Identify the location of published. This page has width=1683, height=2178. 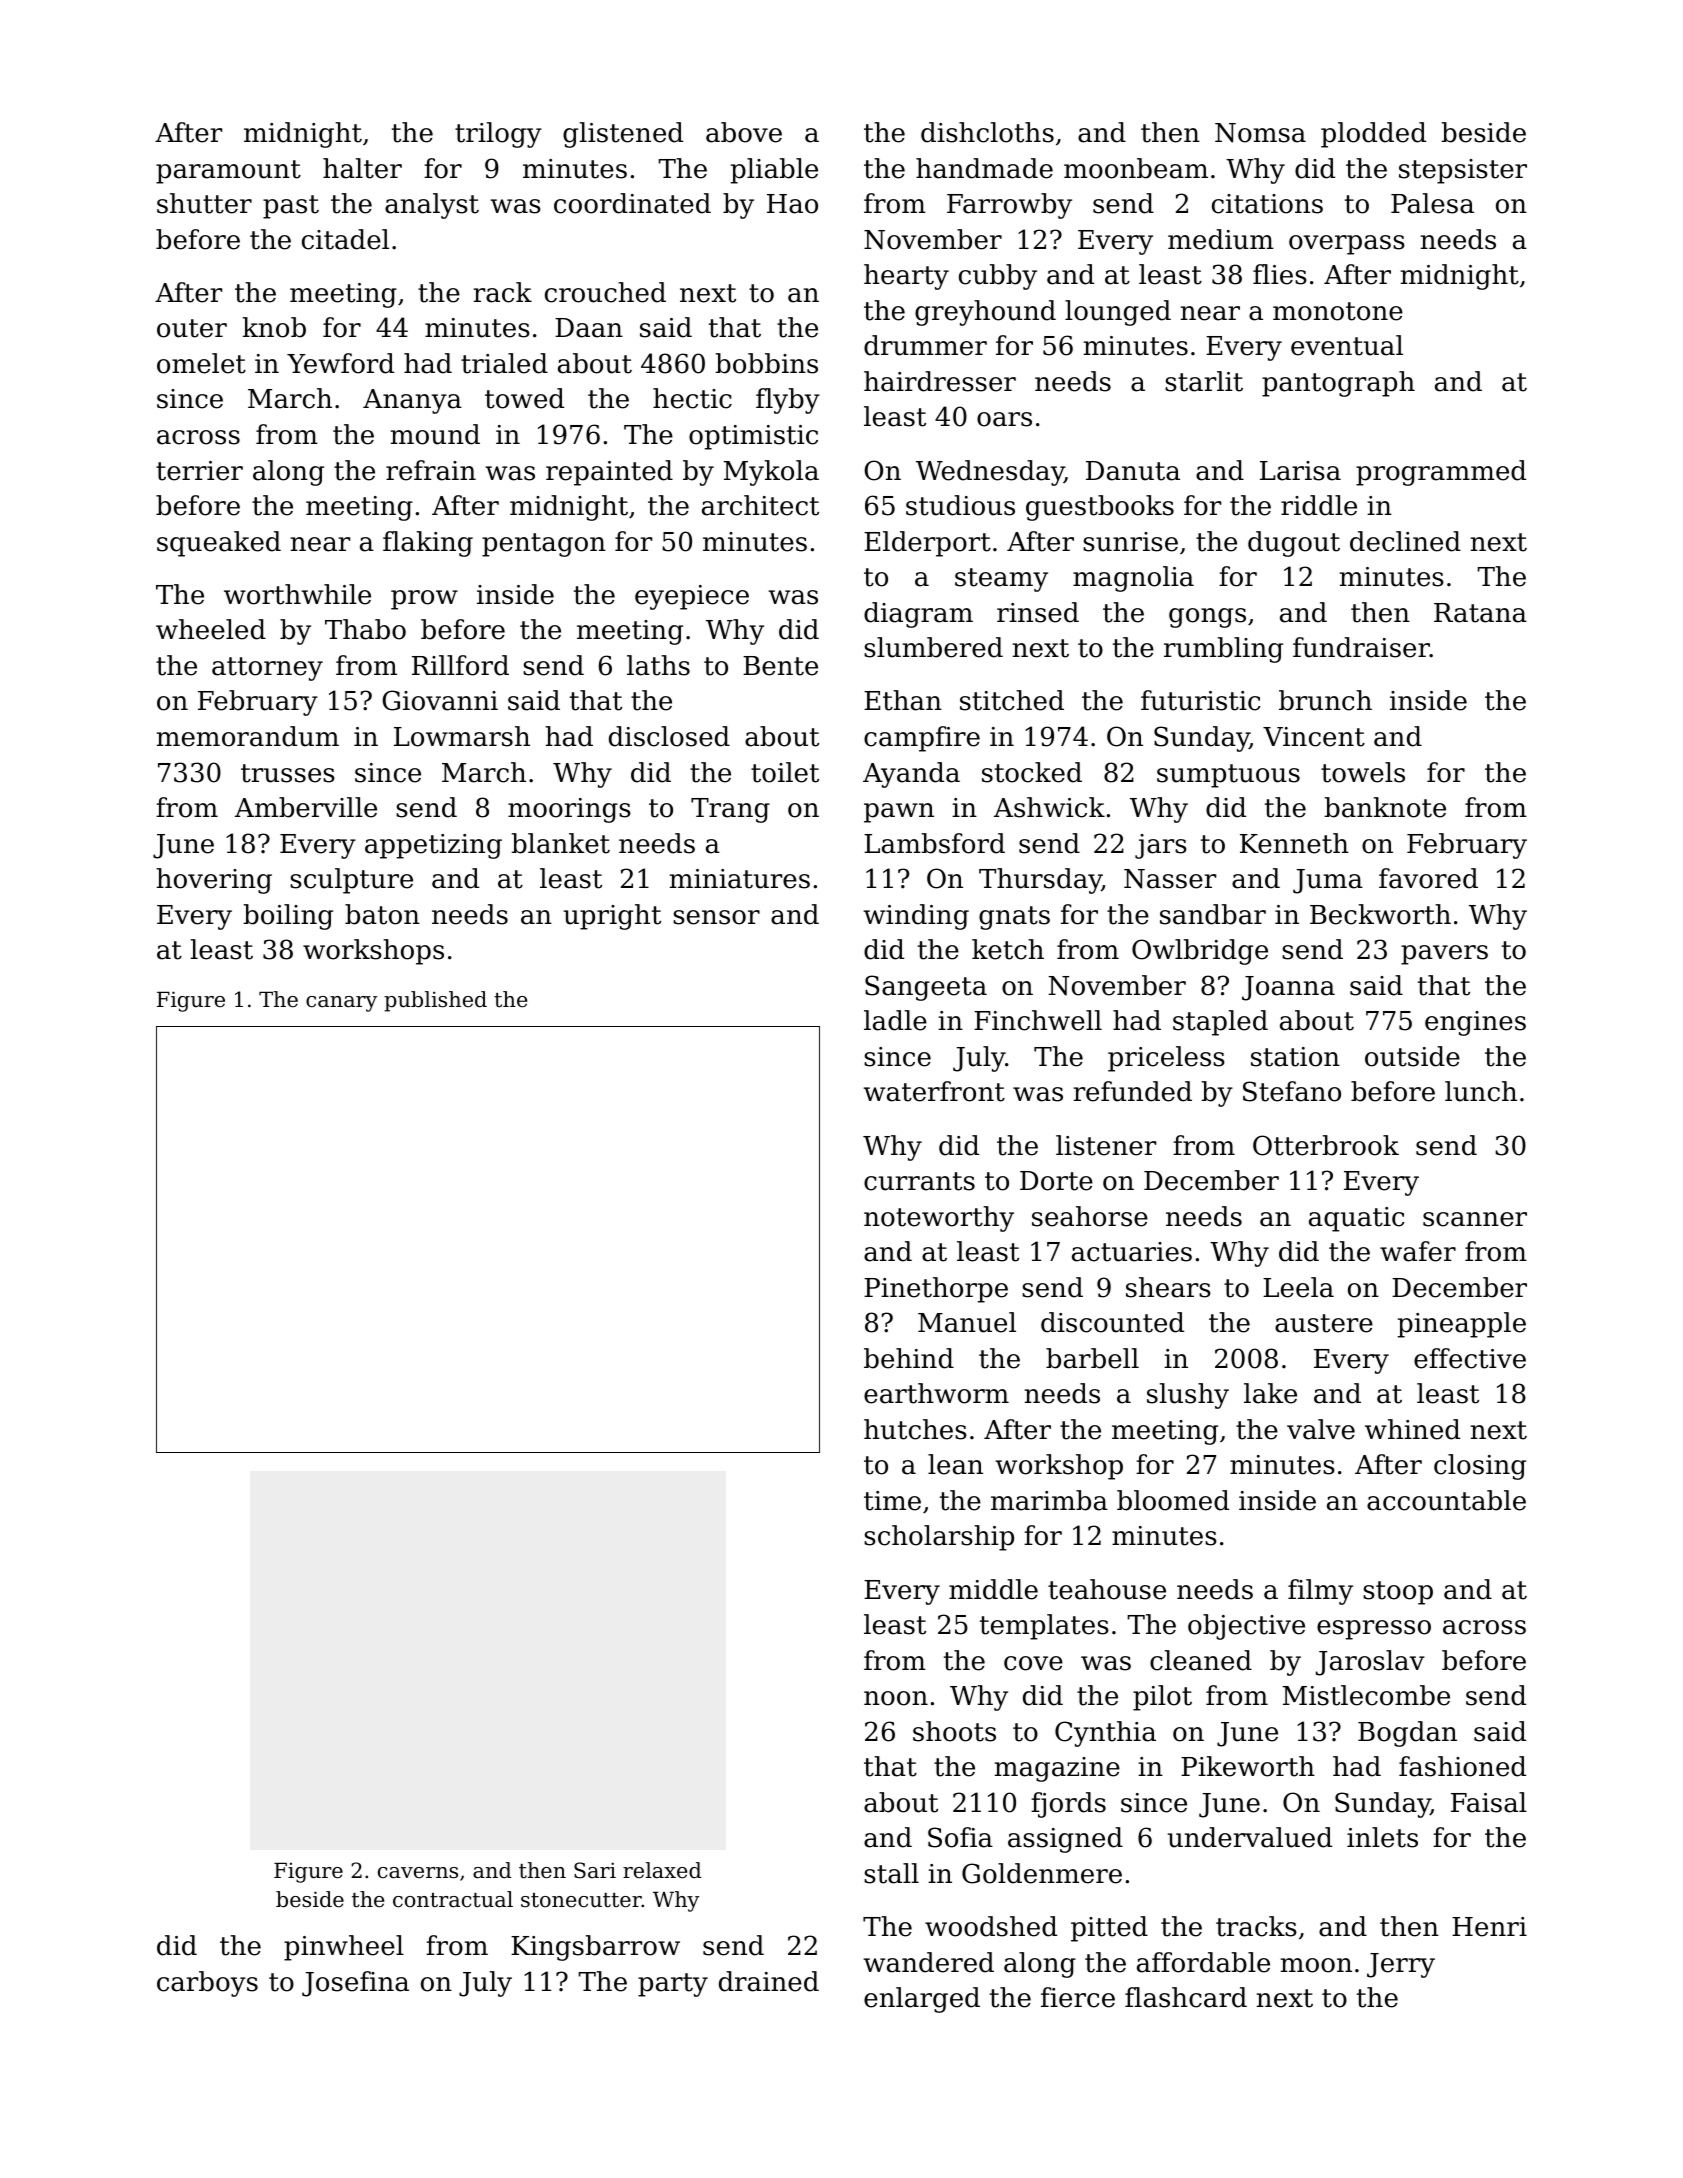
(435, 1001).
